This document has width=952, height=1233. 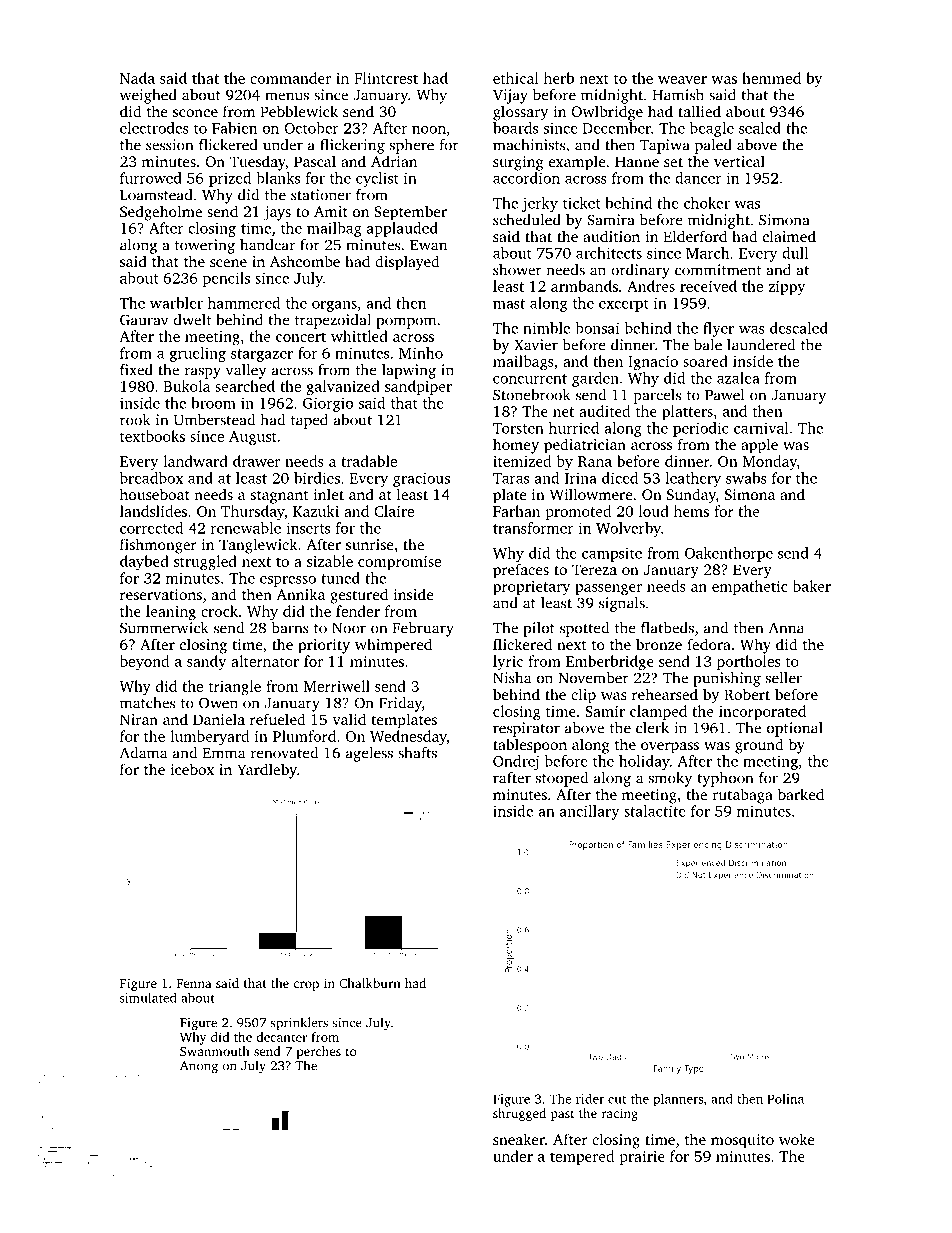 I want to click on breadbox, so click(x=151, y=478).
